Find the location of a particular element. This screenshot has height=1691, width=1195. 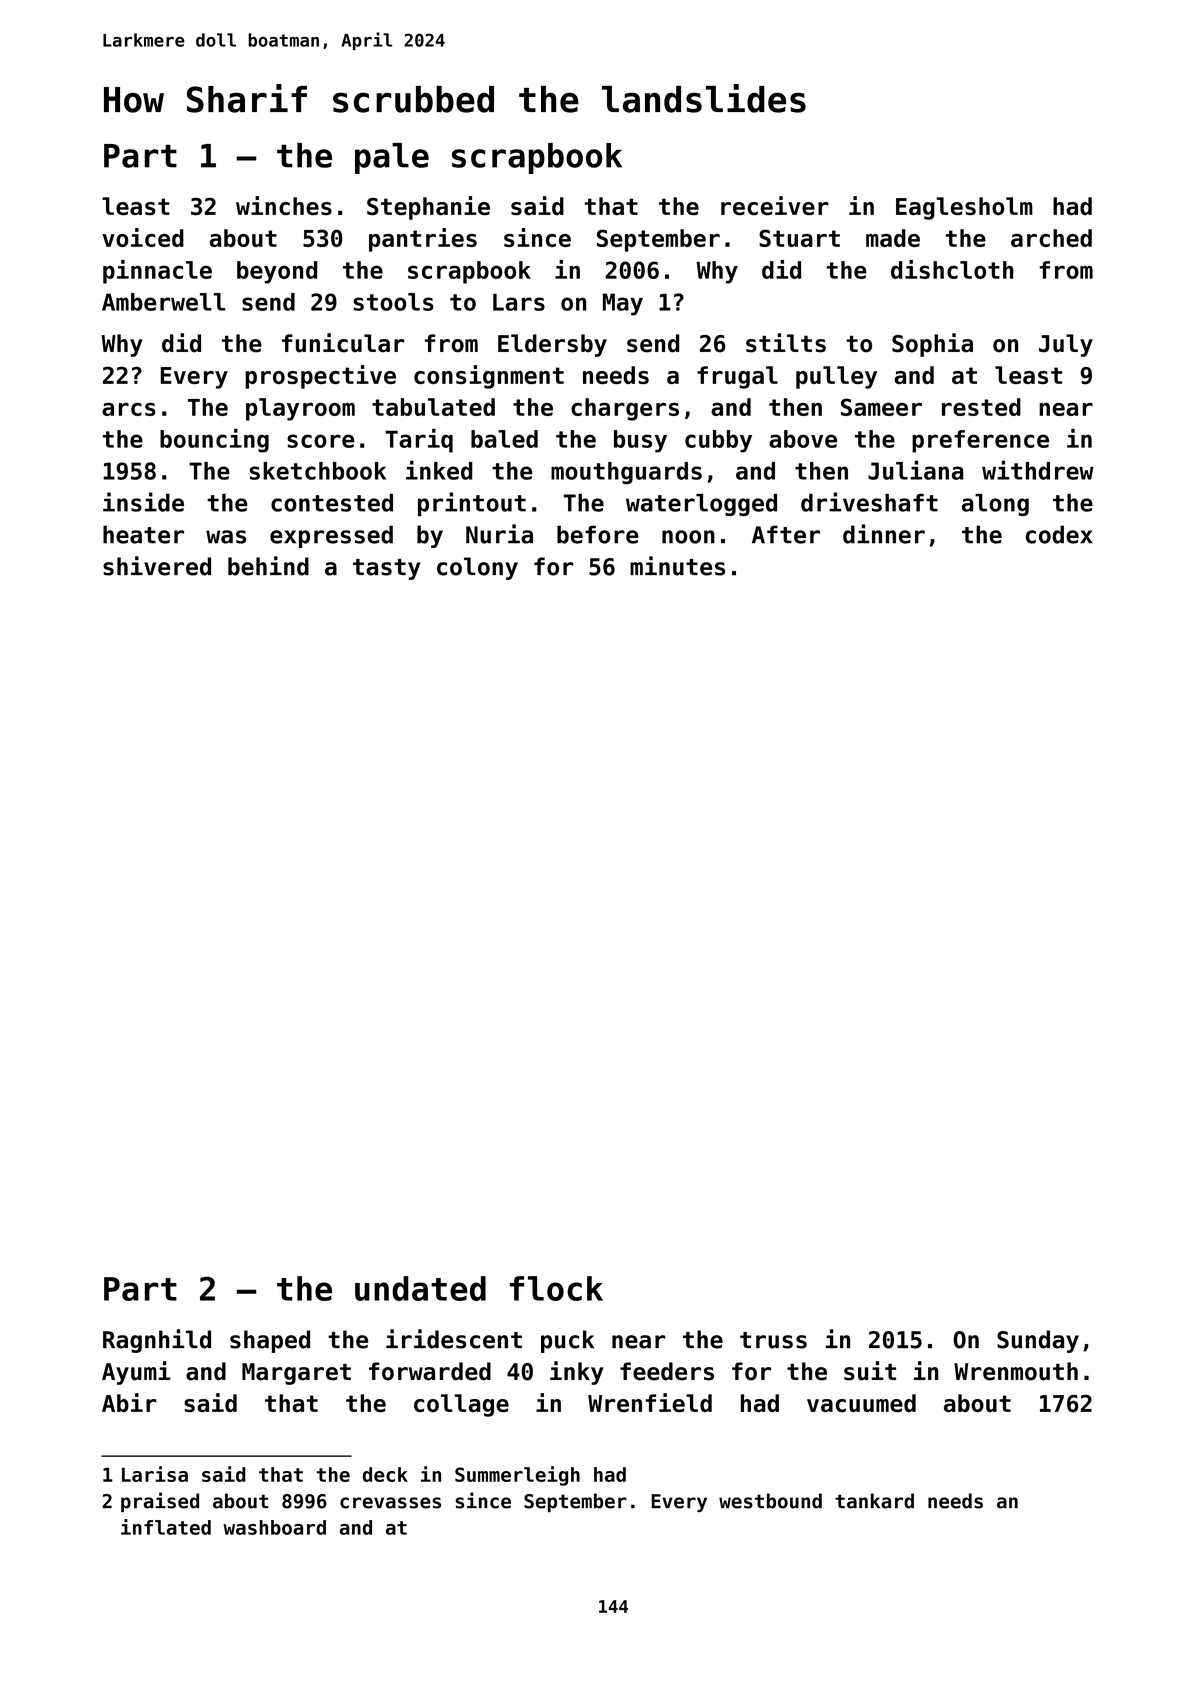

washboard is located at coordinates (274, 1527).
